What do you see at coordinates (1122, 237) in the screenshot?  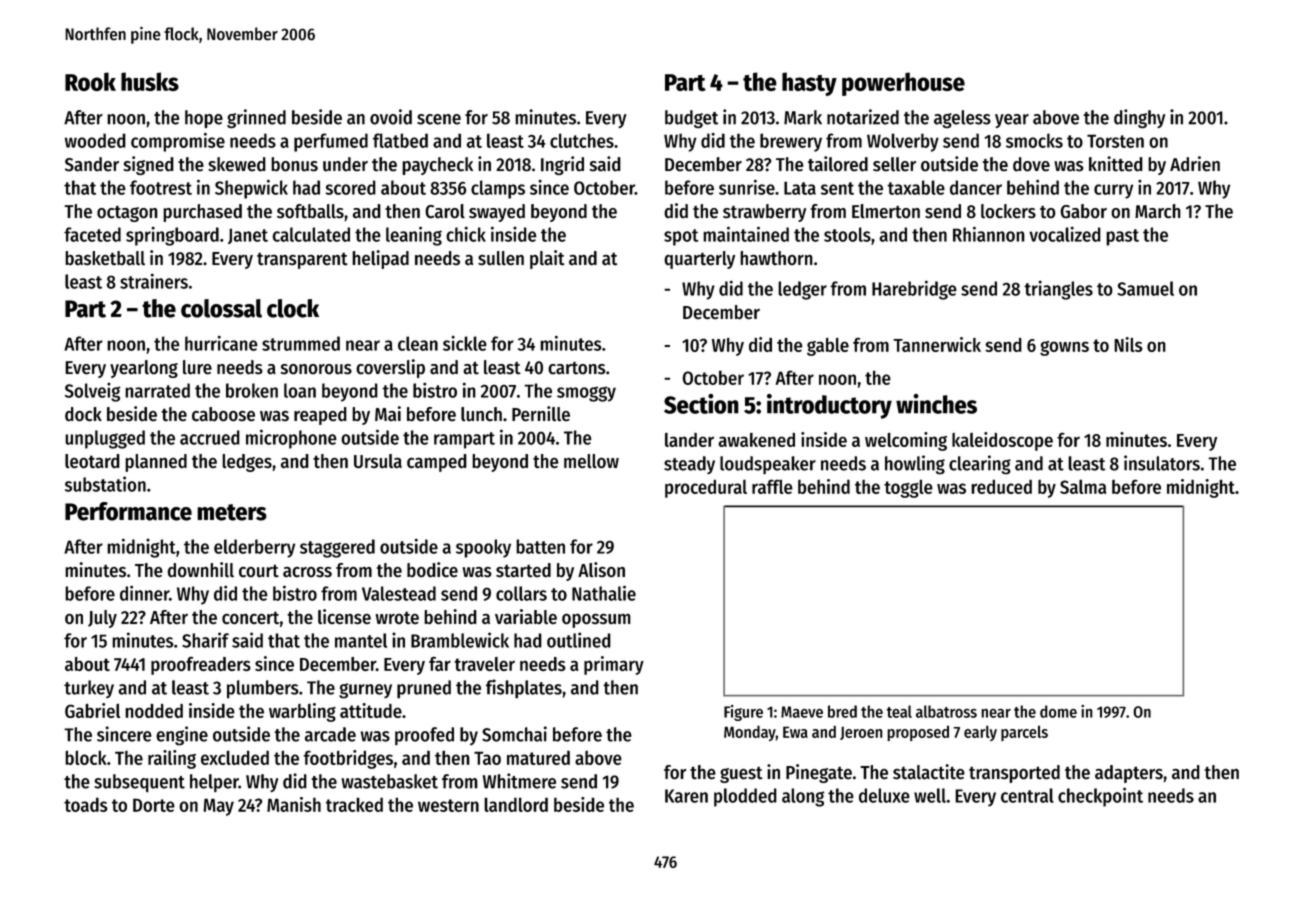 I see `past` at bounding box center [1122, 237].
